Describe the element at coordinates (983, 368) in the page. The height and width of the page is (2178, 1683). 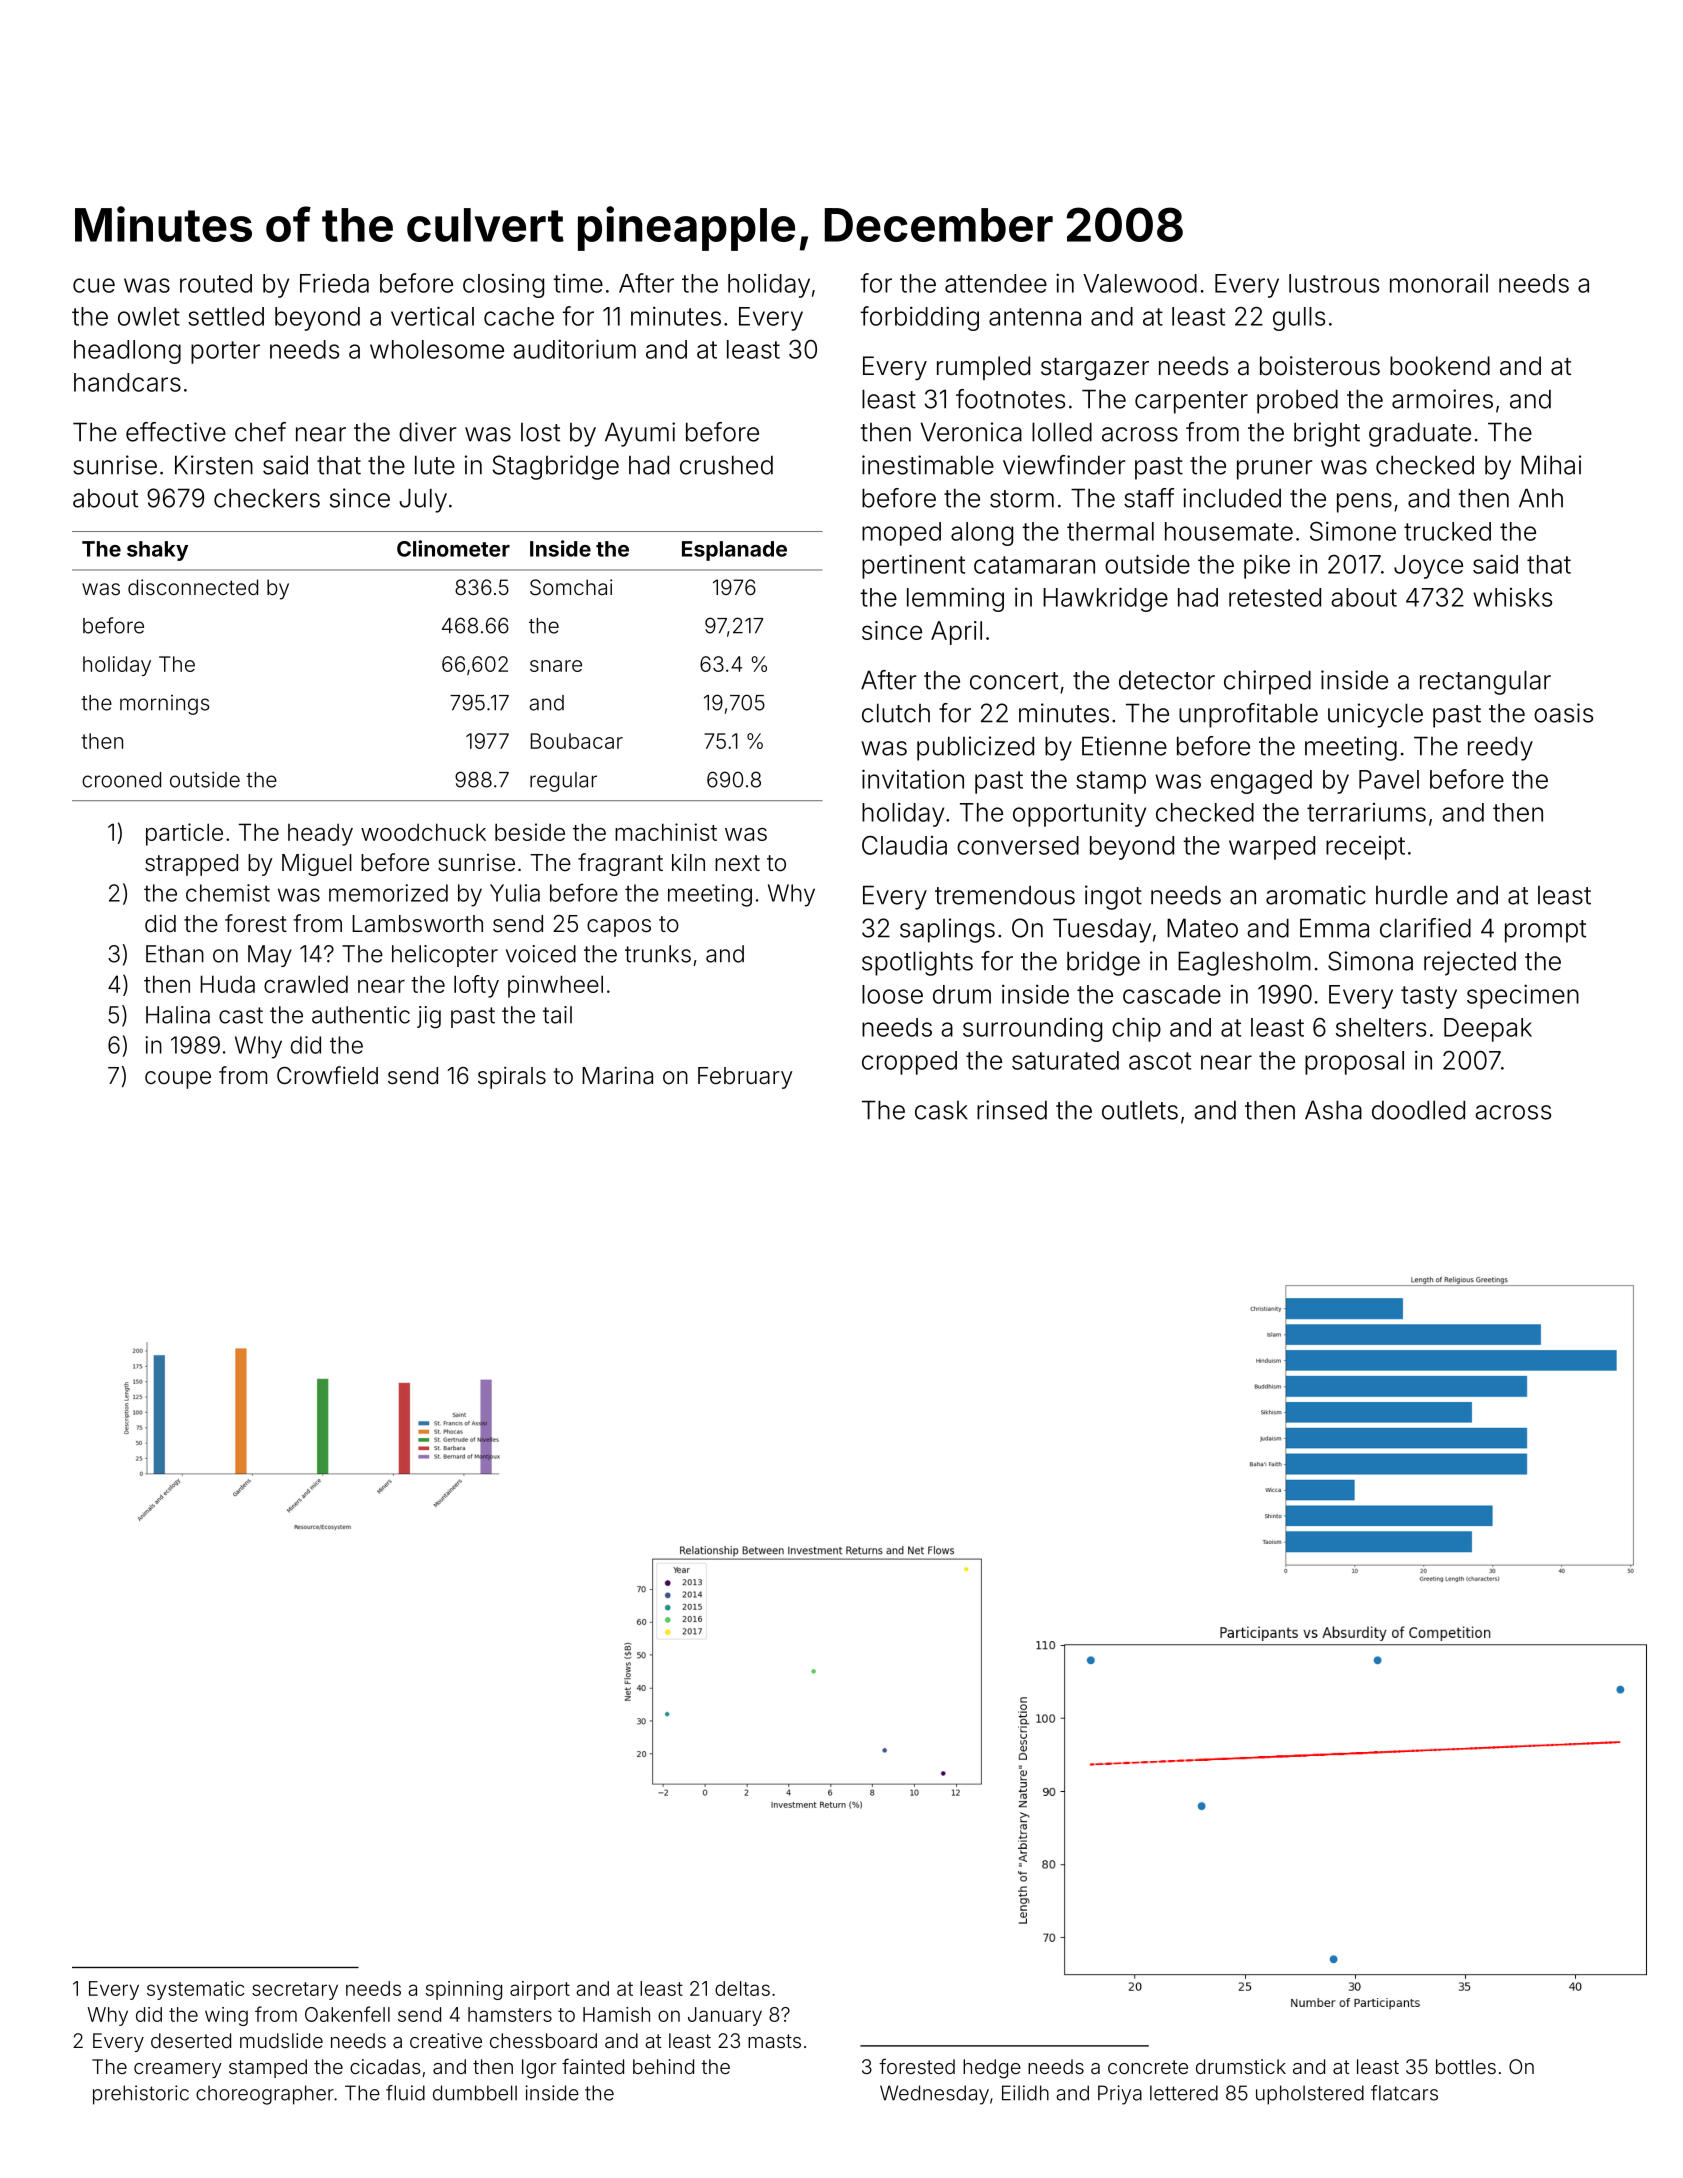
I see `rumpled` at that location.
